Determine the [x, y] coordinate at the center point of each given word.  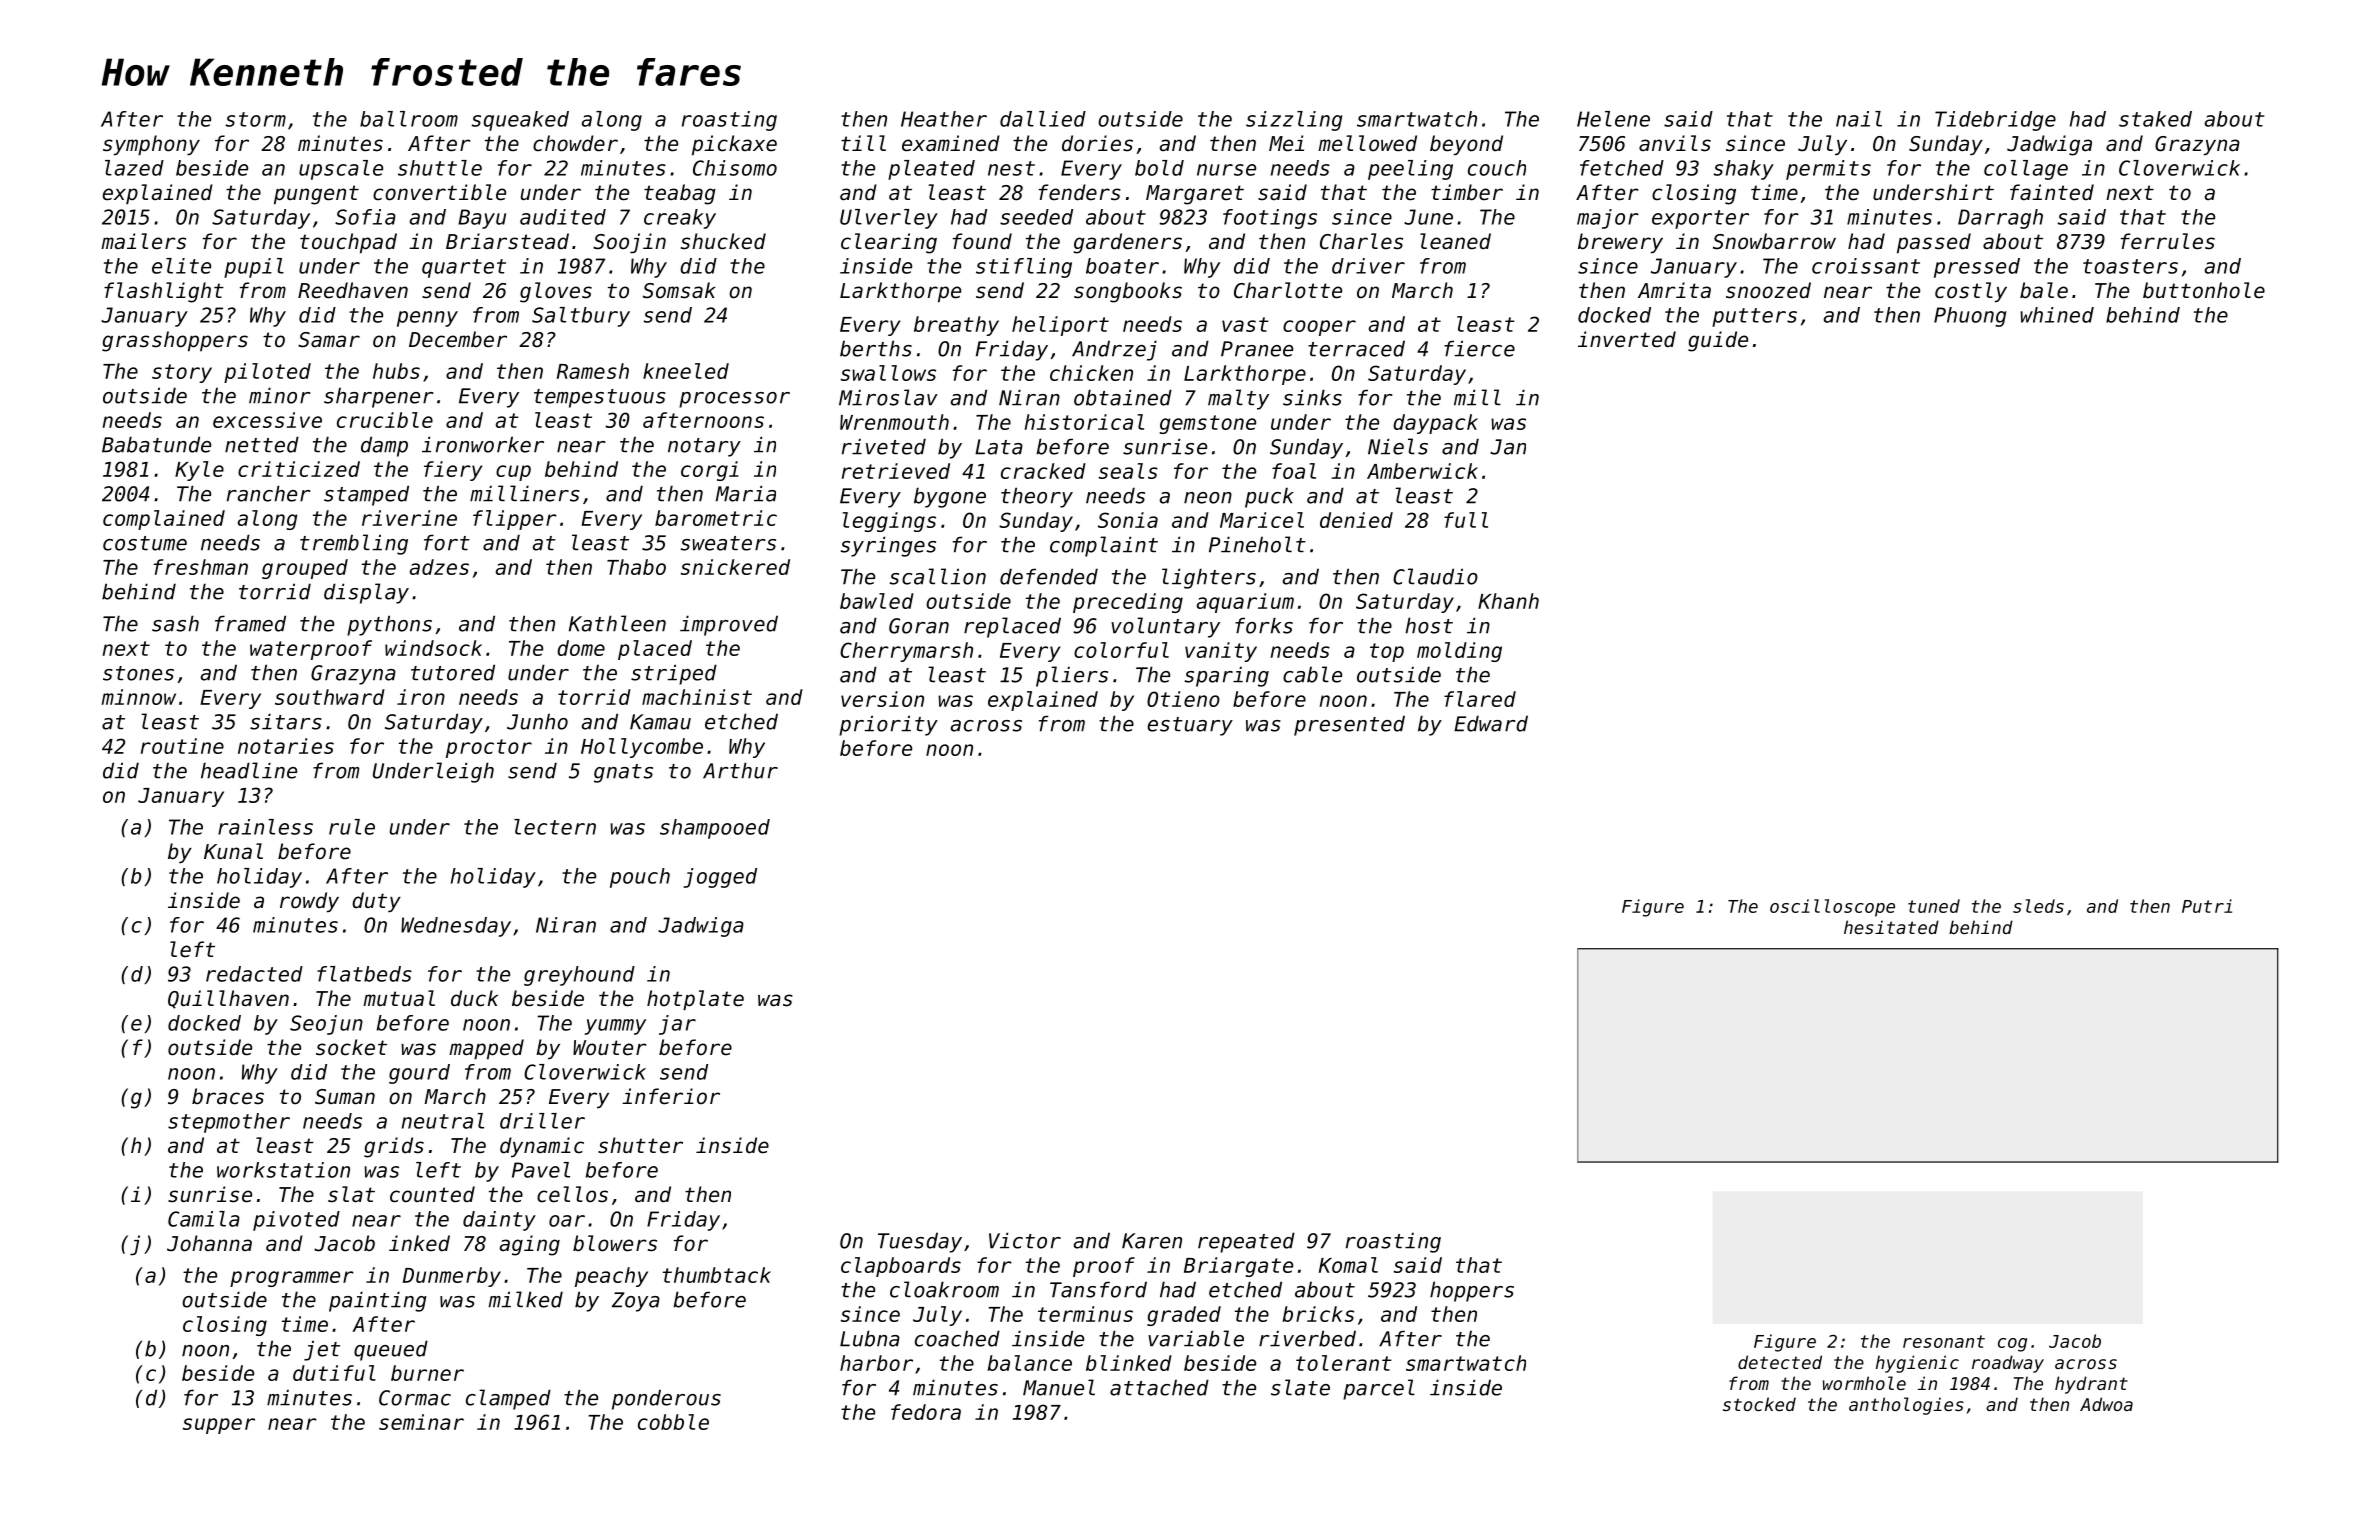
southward [330, 697]
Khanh [1508, 601]
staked [2155, 119]
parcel [1379, 1389]
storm [256, 119]
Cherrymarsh [906, 652]
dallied [1043, 119]
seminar [421, 1422]
